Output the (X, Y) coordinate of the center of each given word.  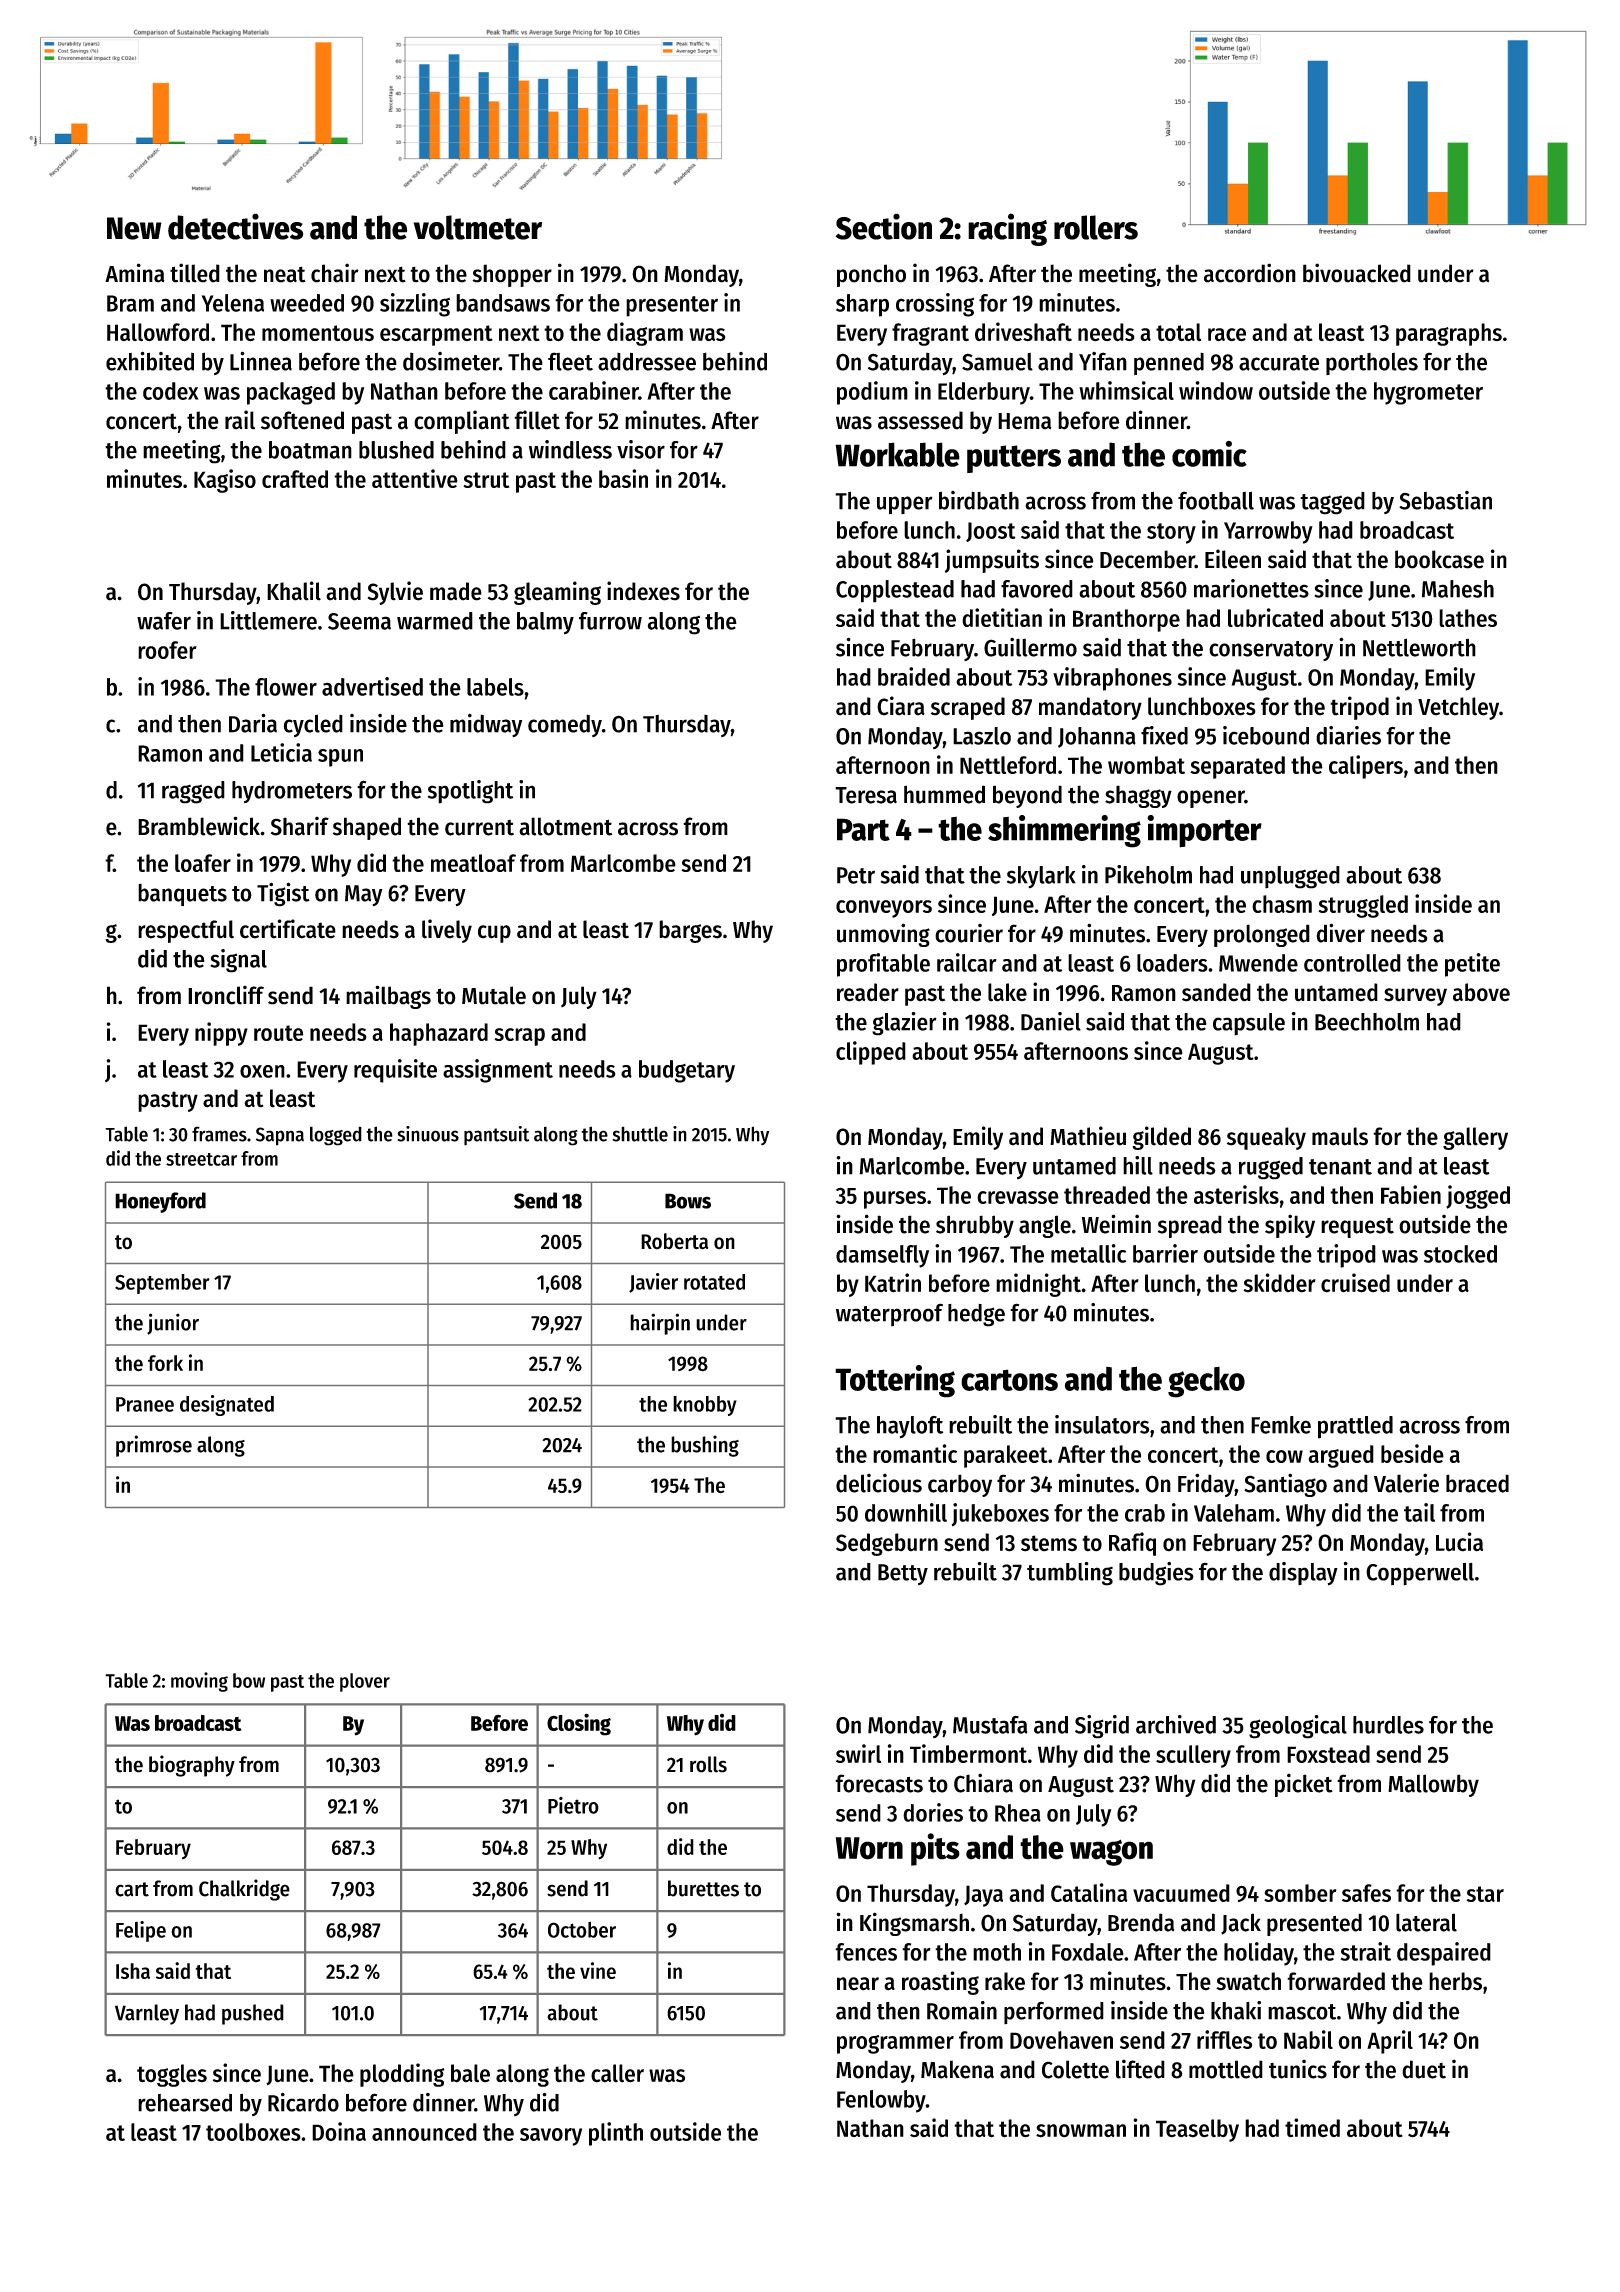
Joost (991, 532)
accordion (1250, 273)
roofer (167, 650)
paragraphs (1449, 334)
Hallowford (158, 332)
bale (470, 2073)
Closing (579, 1724)
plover (365, 1682)
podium (872, 393)
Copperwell (1420, 1574)
